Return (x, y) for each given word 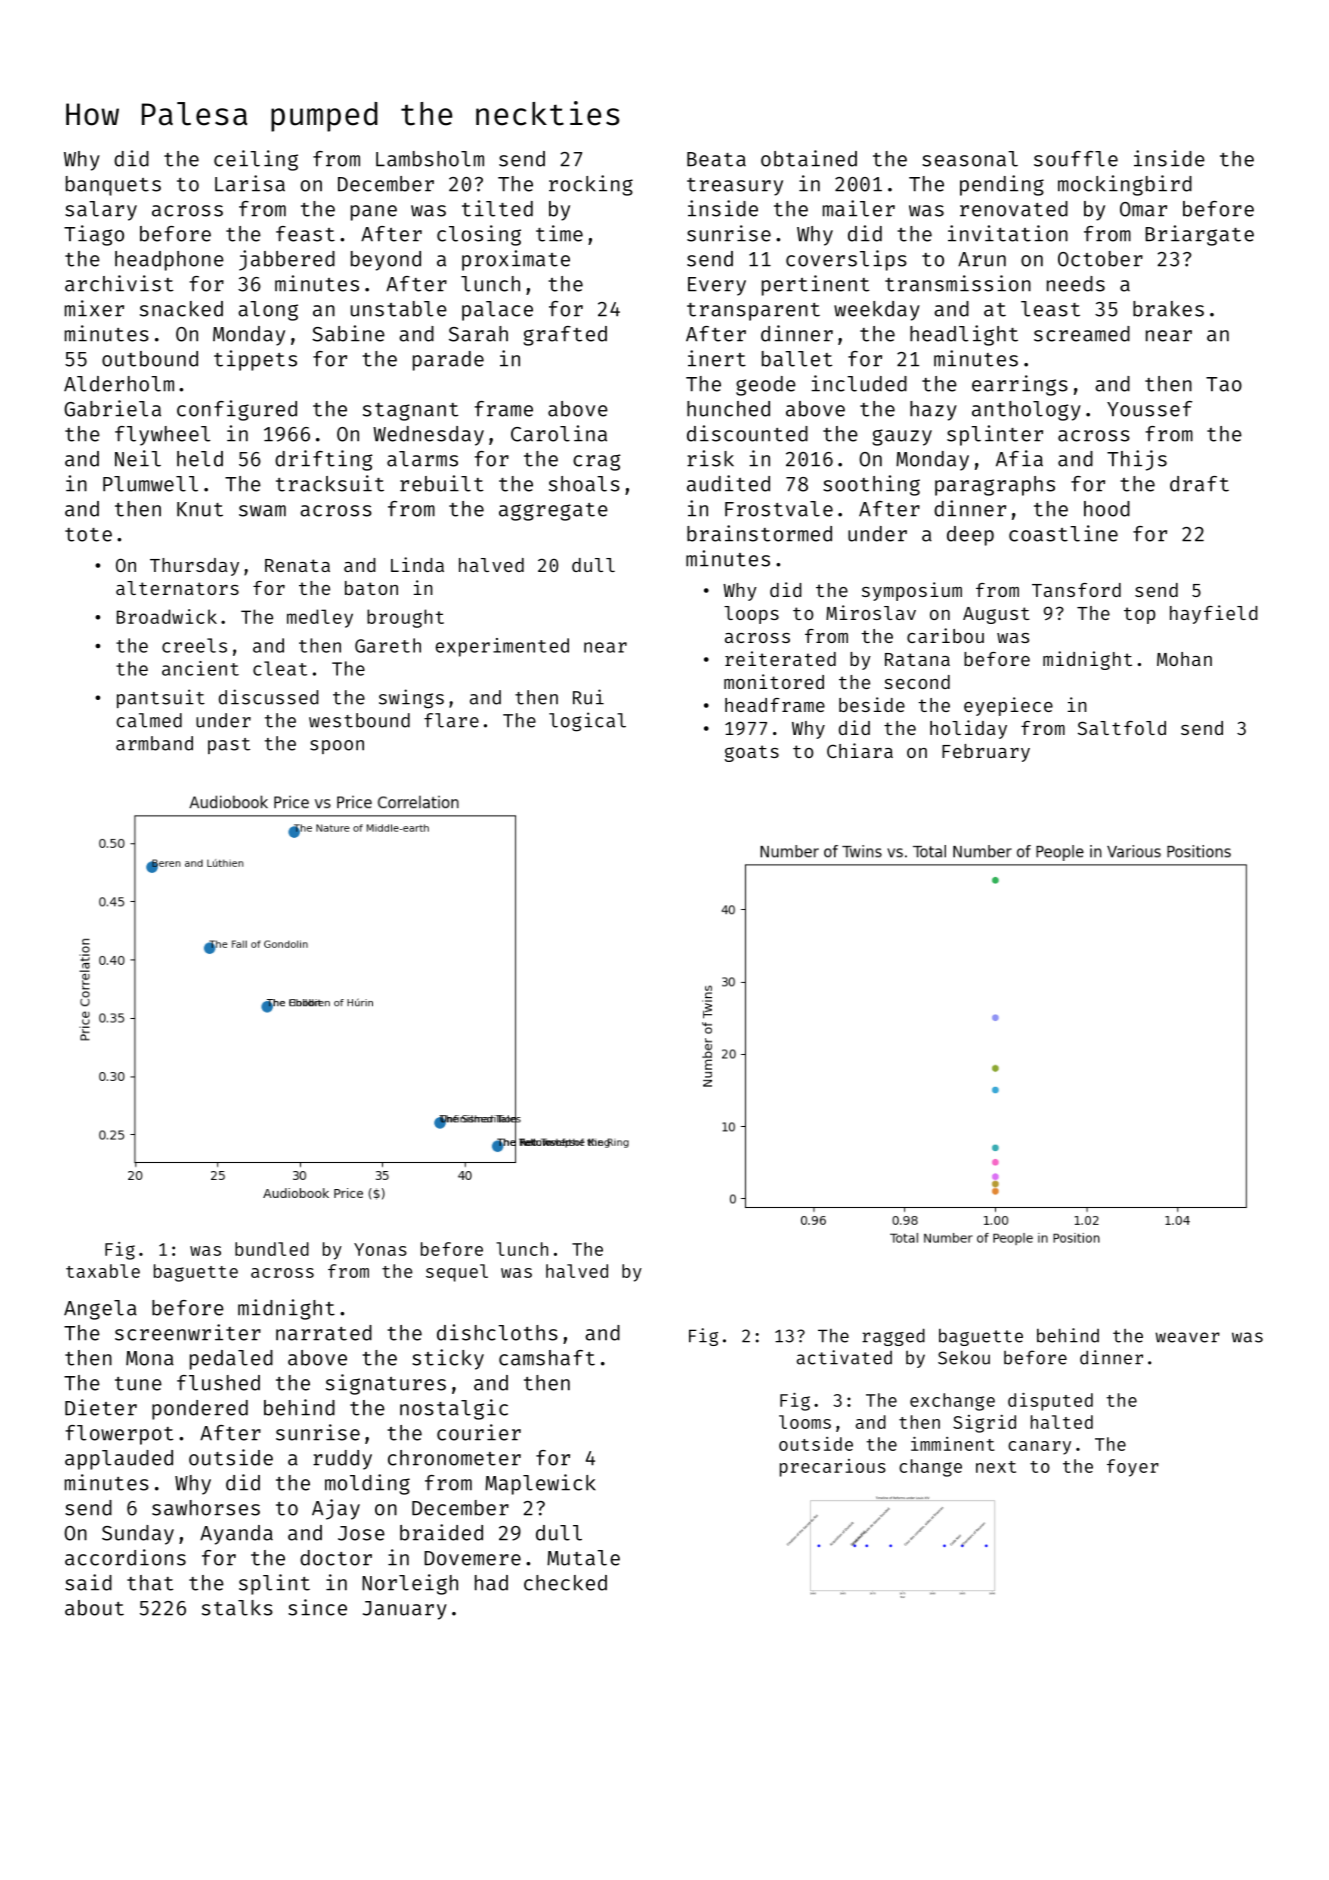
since (317, 1607)
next (996, 1467)
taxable (103, 1271)
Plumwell (150, 484)
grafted (565, 336)
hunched (728, 409)
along (268, 311)
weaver (1187, 1337)
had (491, 1583)
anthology (1026, 411)
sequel (457, 1273)
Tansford (1076, 590)
